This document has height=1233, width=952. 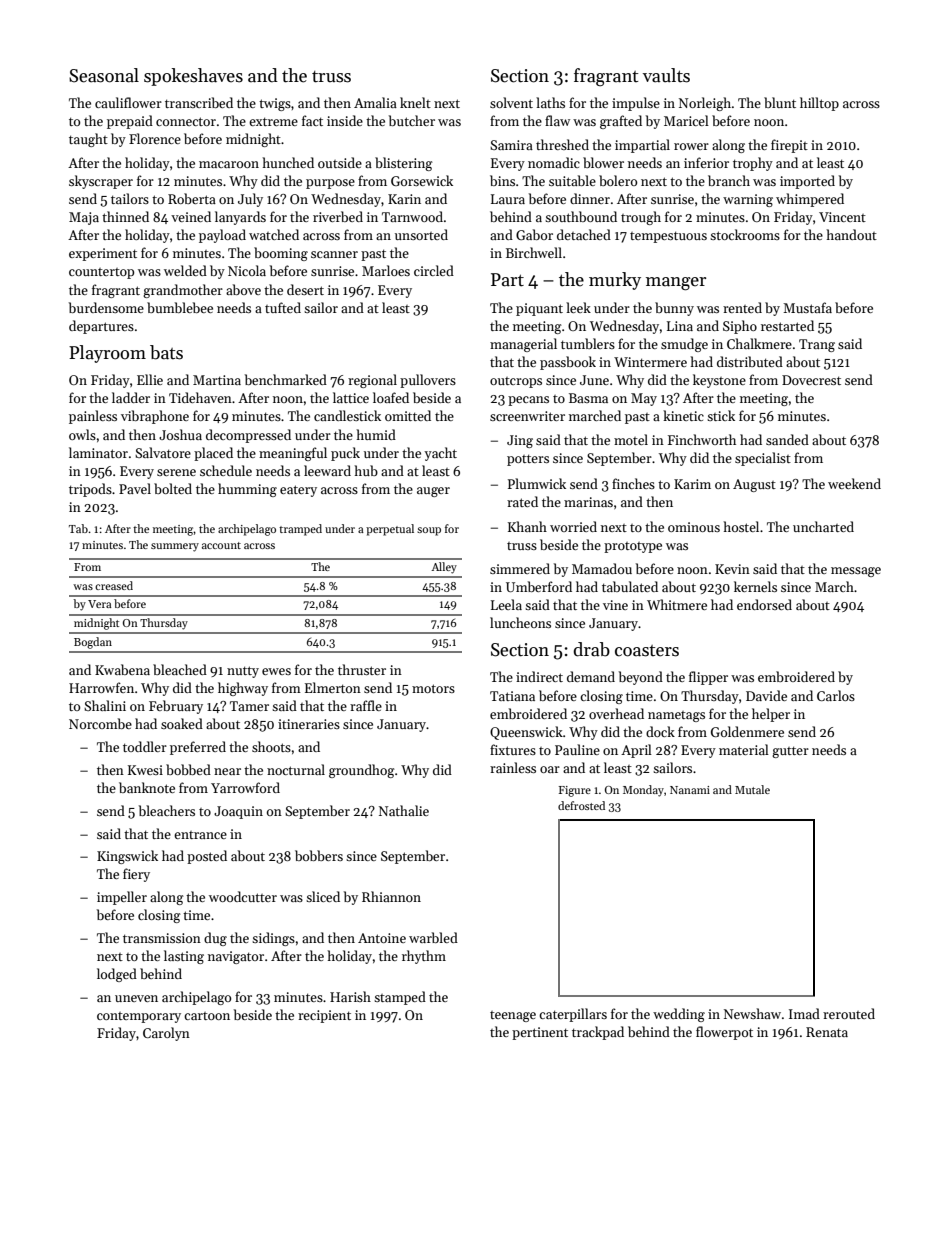 What do you see at coordinates (540, 1033) in the document?
I see `pertinent` at bounding box center [540, 1033].
